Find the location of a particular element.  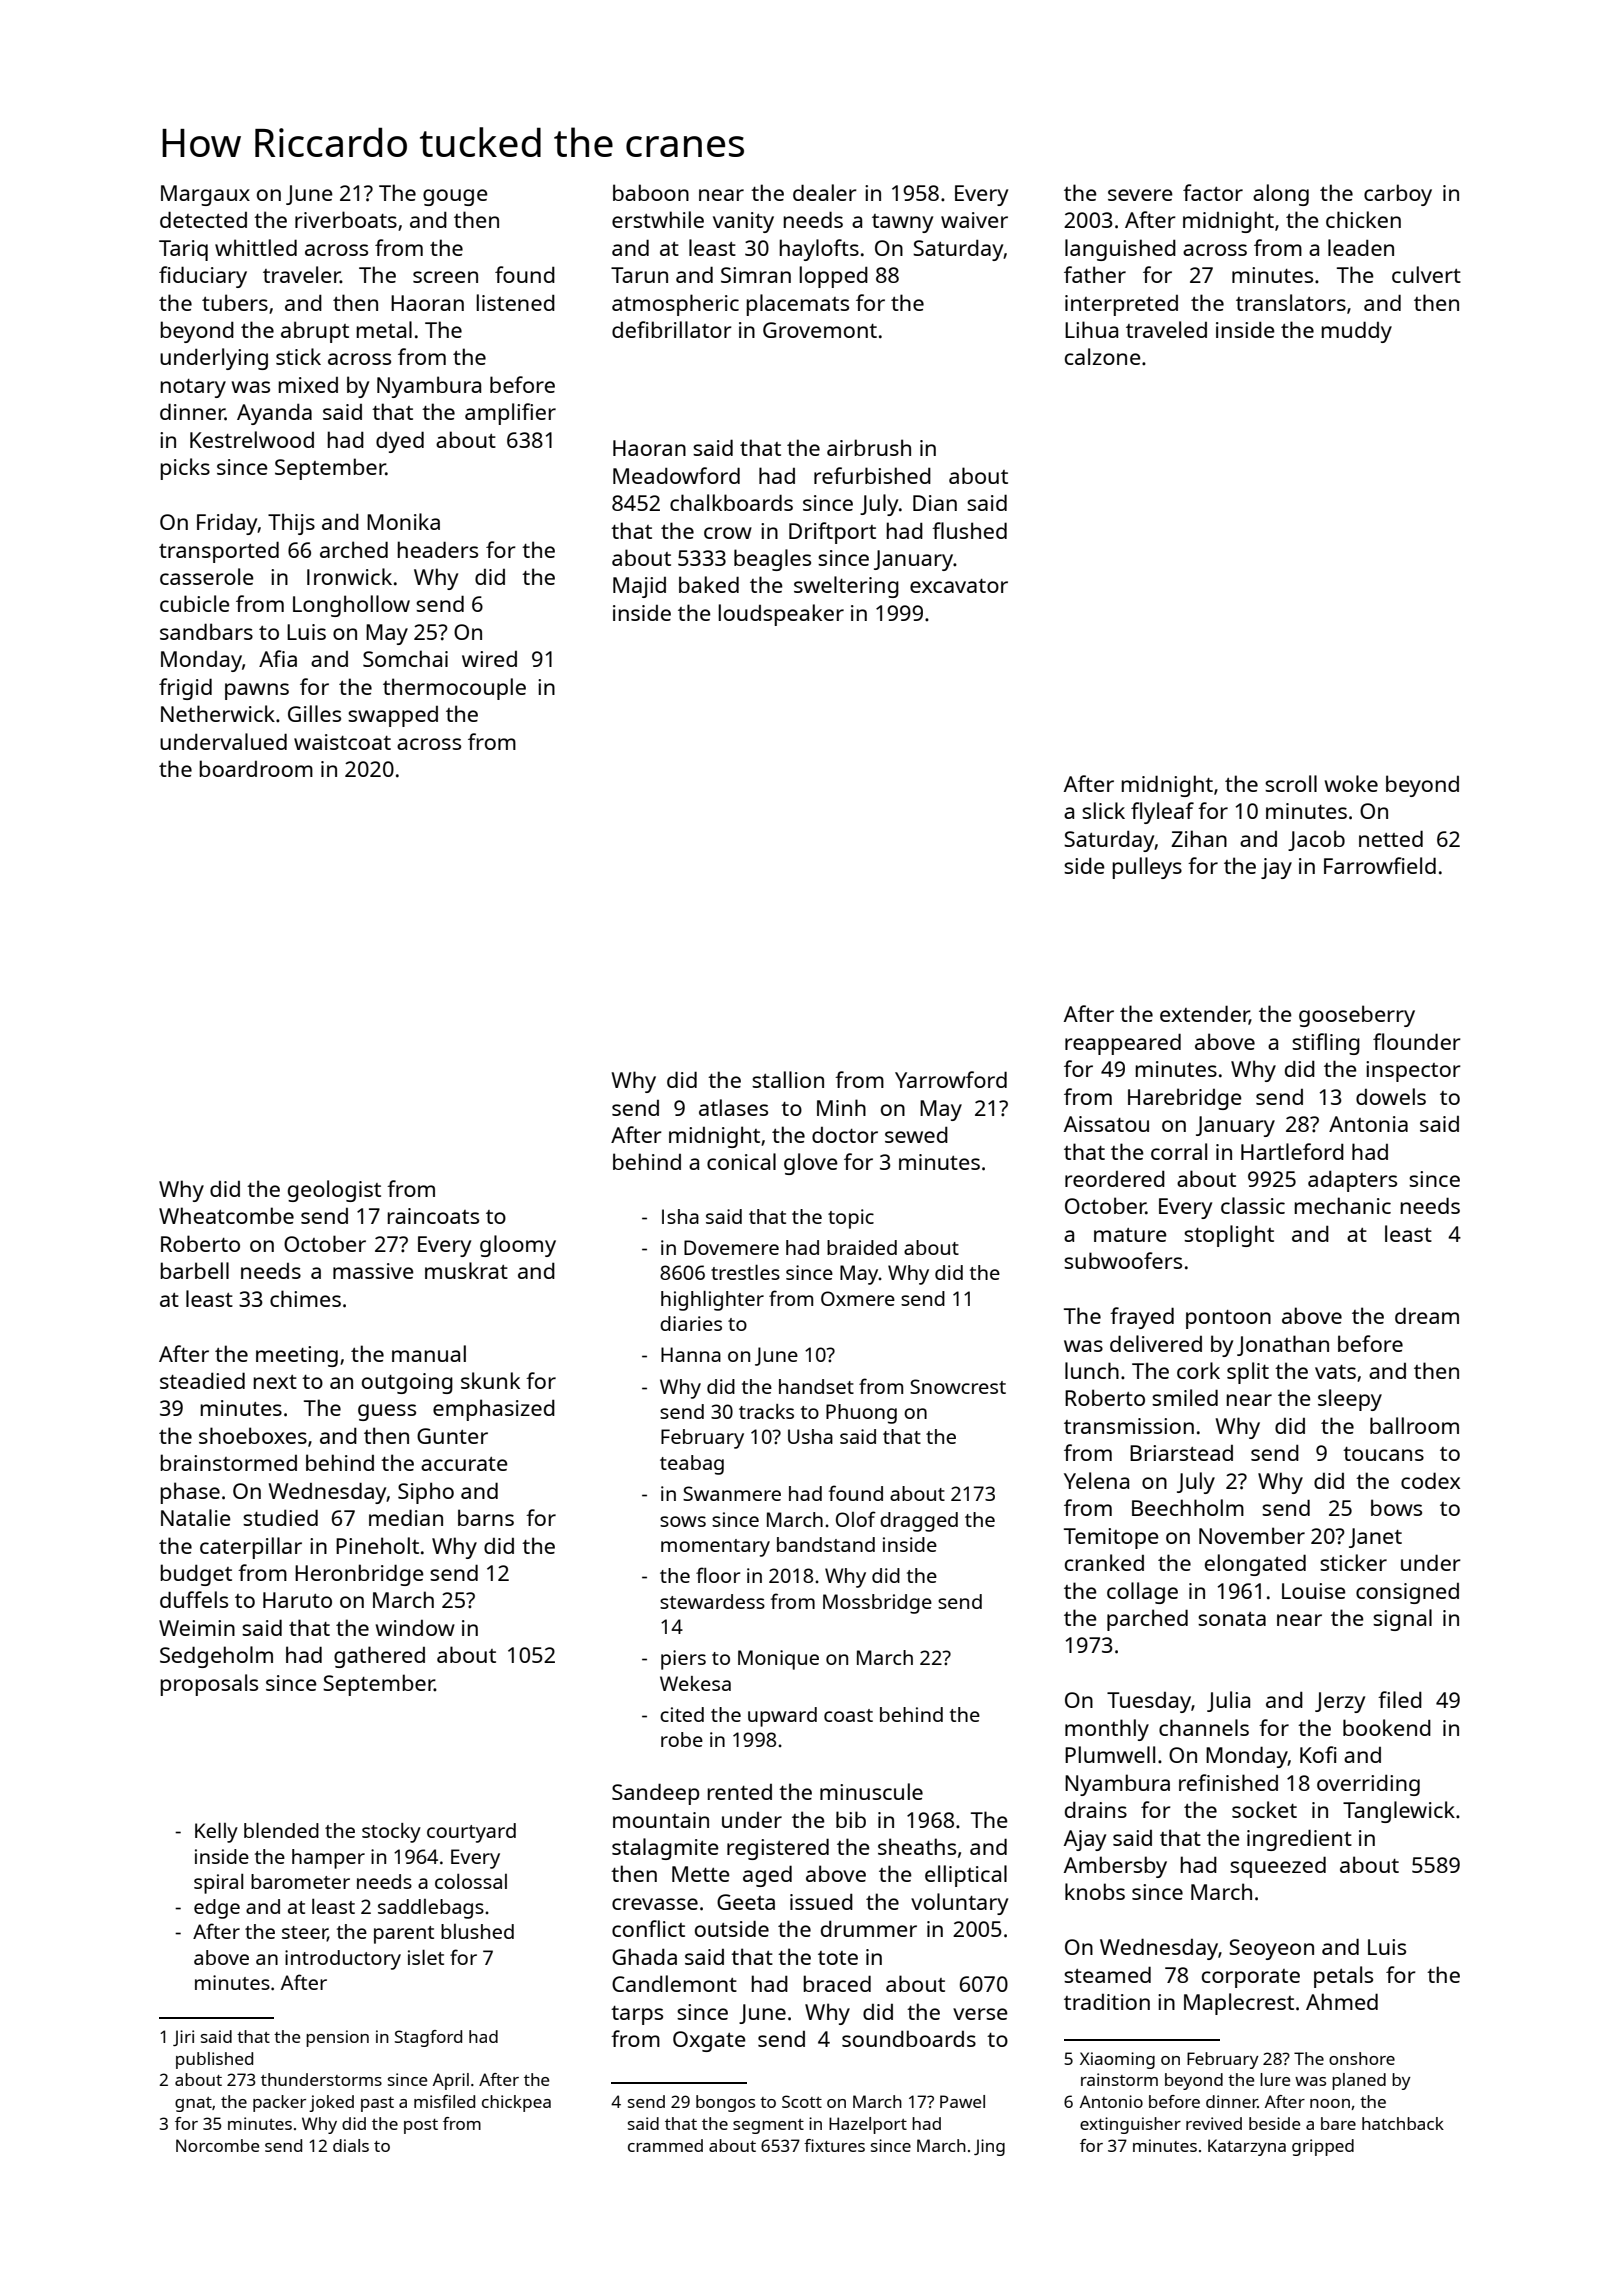

Katarzyna is located at coordinates (1247, 2147).
